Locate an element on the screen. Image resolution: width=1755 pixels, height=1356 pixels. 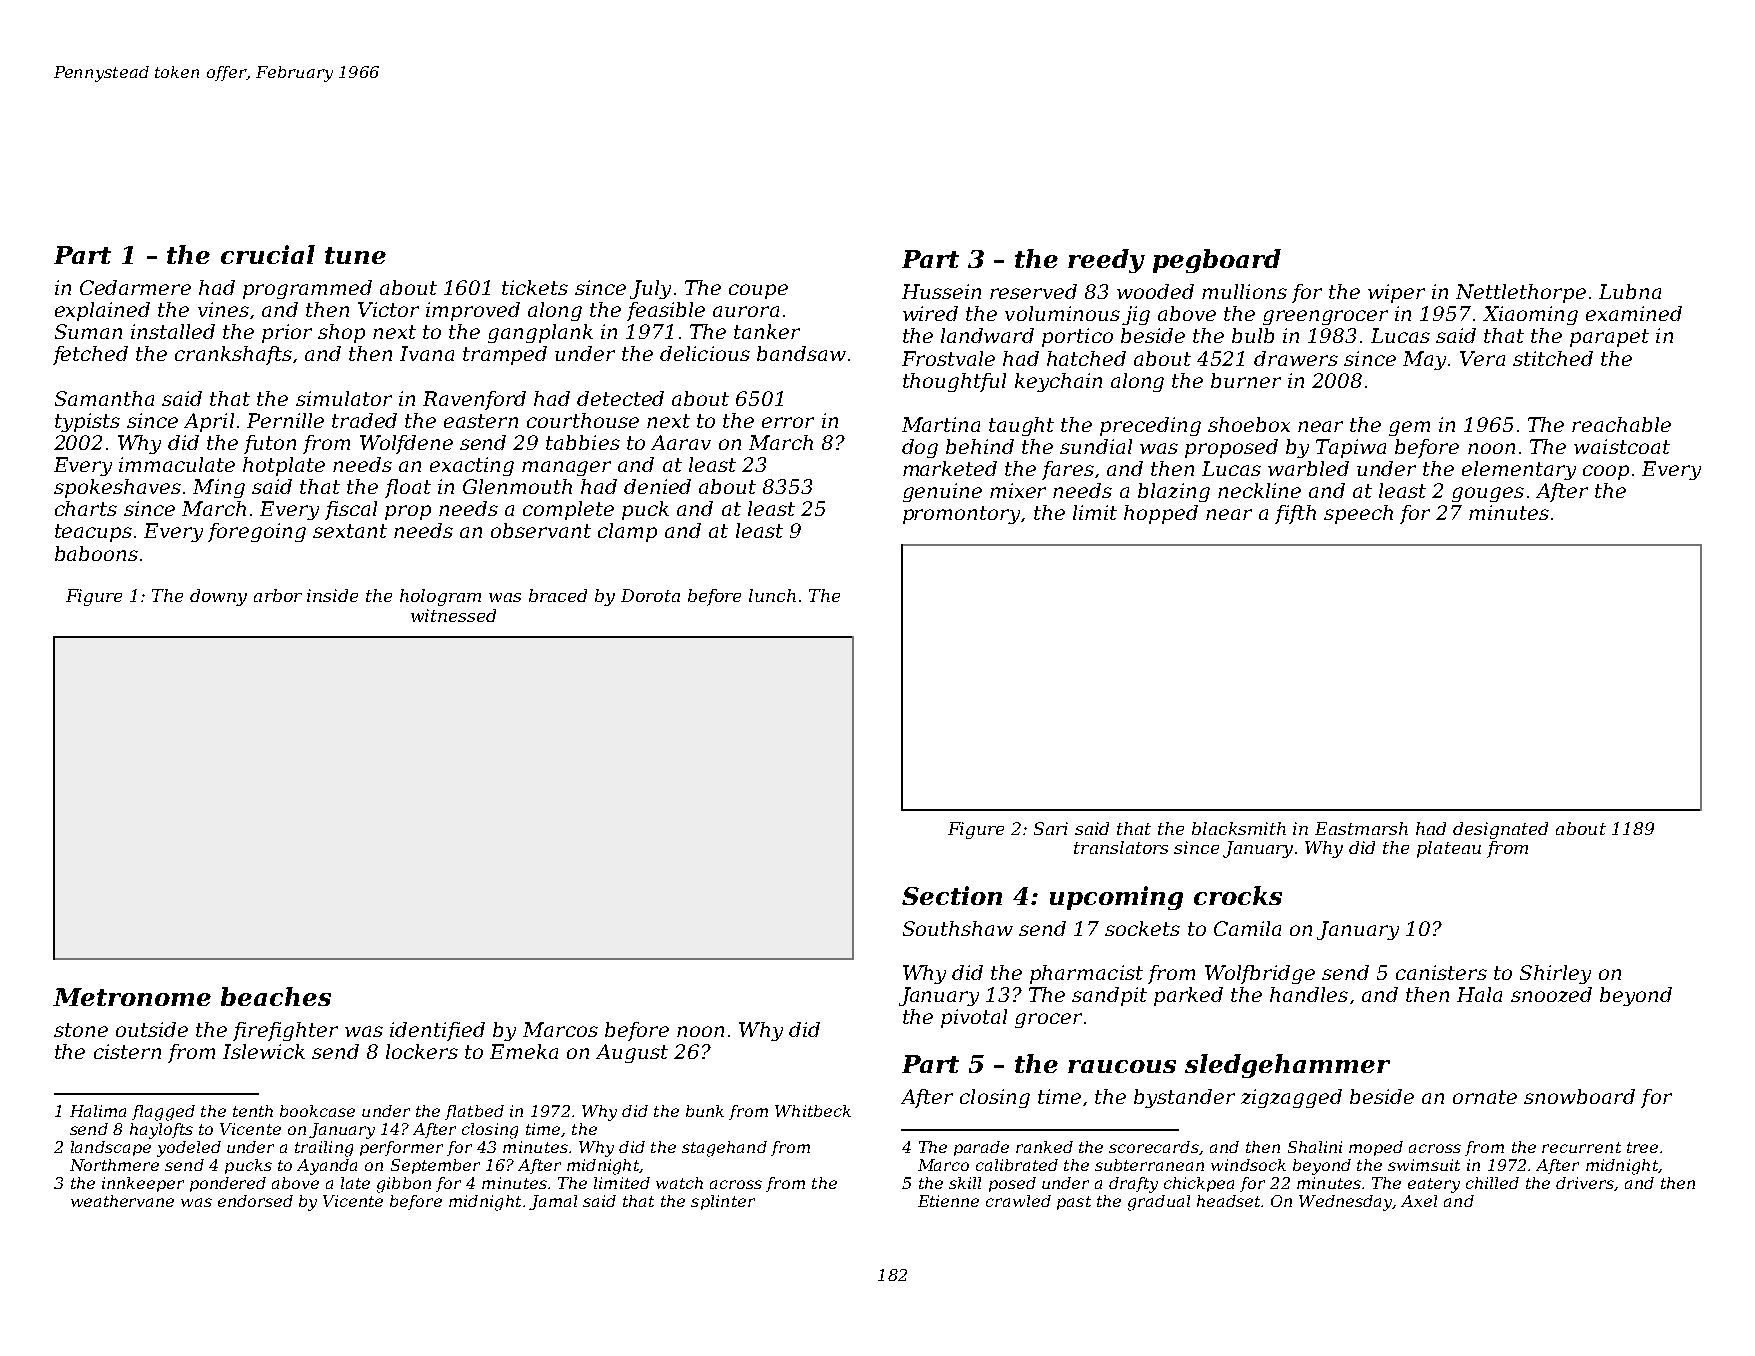
pegboard is located at coordinates (1217, 261).
